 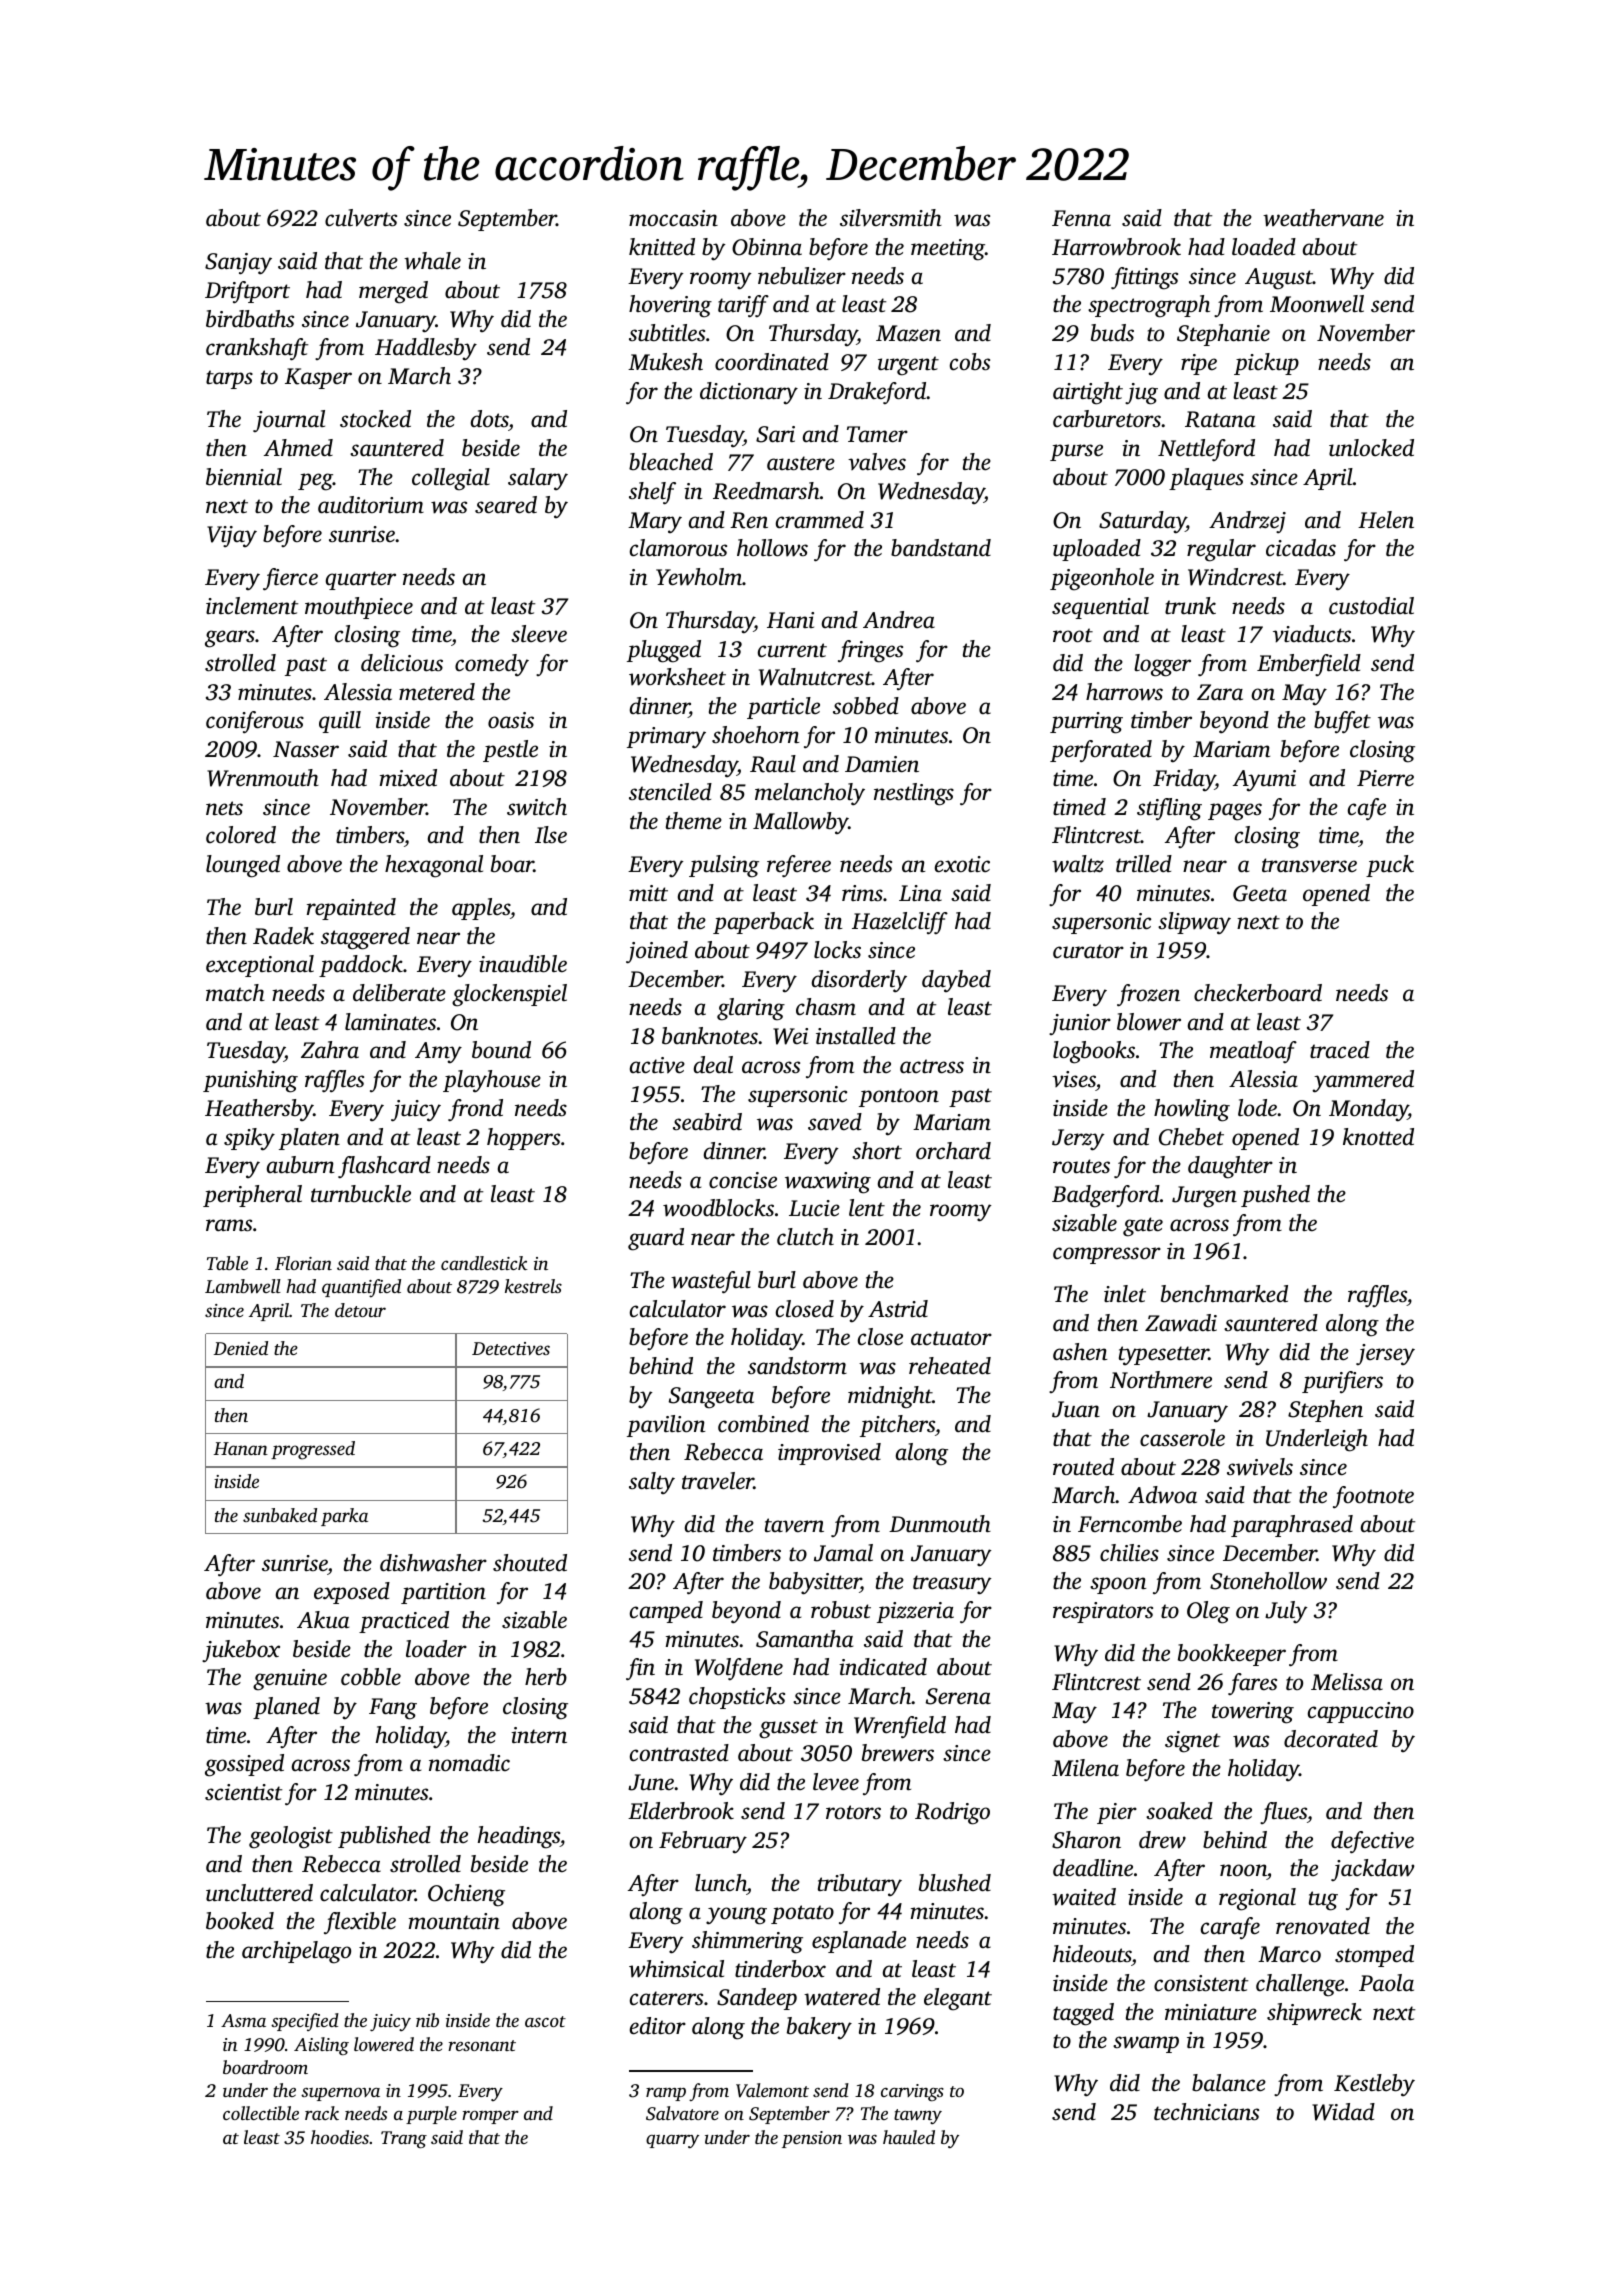 I want to click on weathervane, so click(x=1323, y=218).
